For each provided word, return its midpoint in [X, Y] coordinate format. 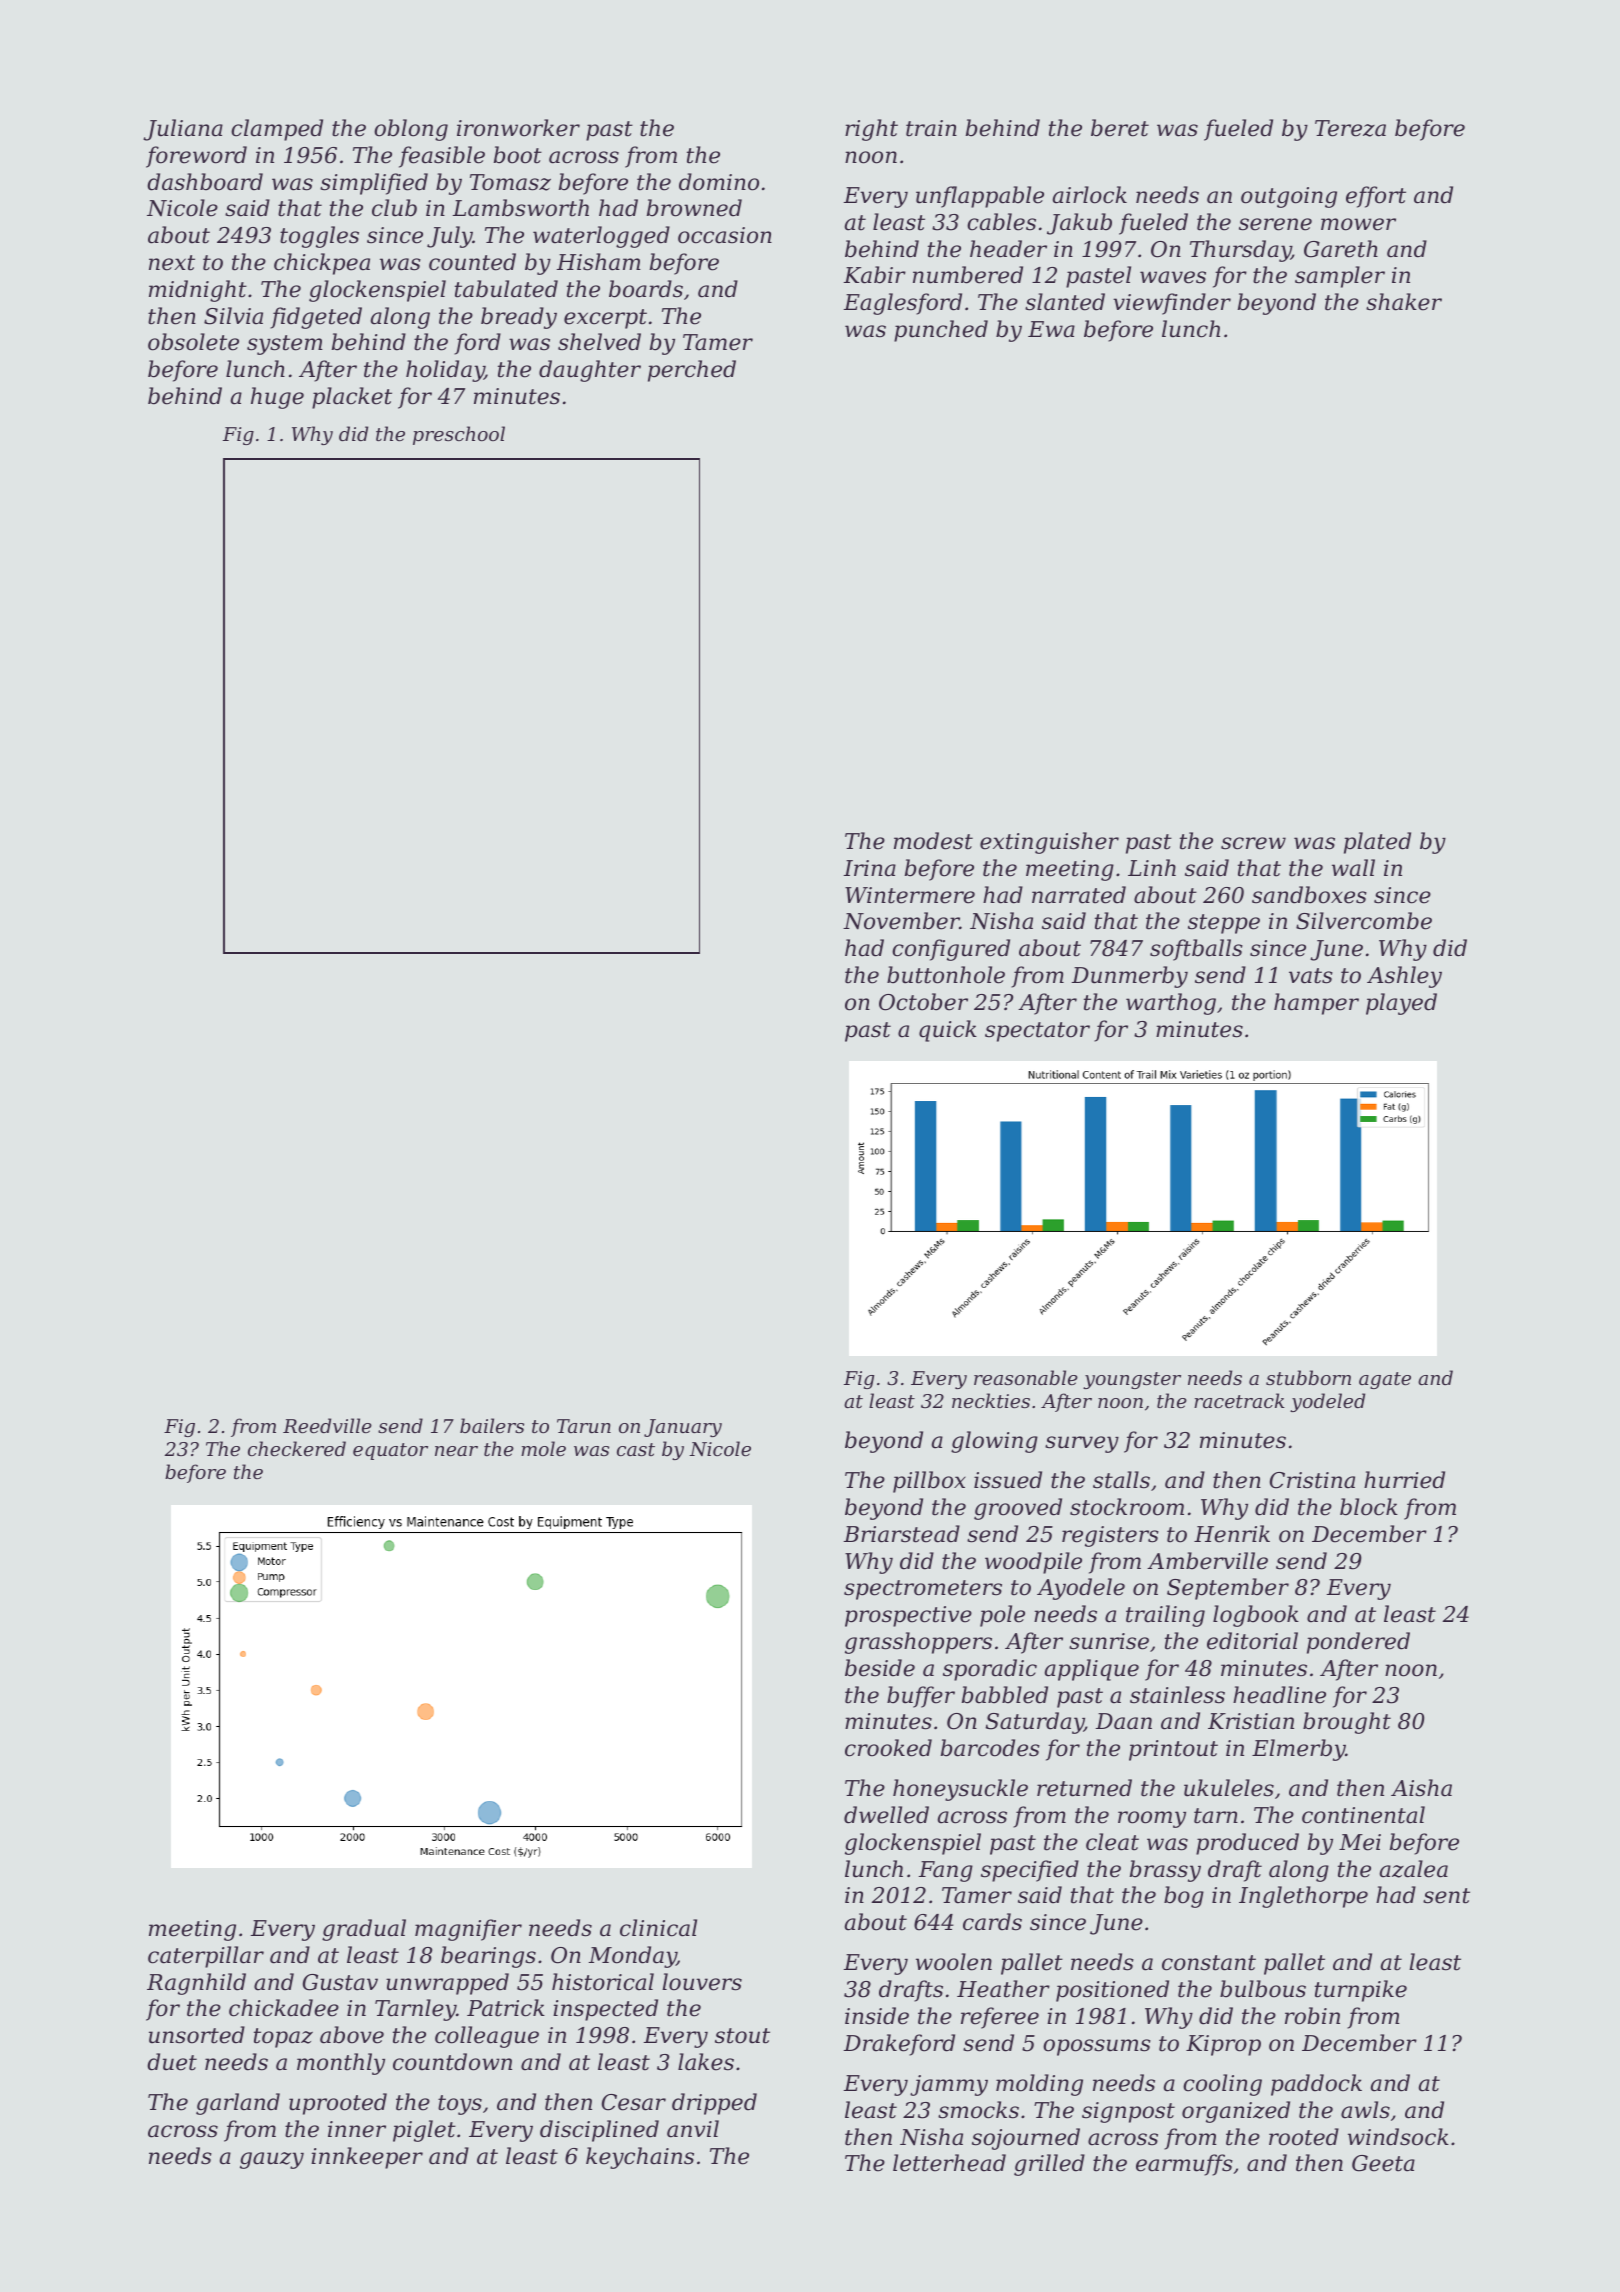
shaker [1404, 302]
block [1369, 1507]
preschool [459, 435]
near [456, 1451]
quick [948, 1031]
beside [880, 1668]
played [1401, 1004]
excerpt [605, 319]
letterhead [949, 2163]
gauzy [272, 2160]
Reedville [327, 1425]
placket [352, 398]
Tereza [1350, 128]
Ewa [1051, 329]
